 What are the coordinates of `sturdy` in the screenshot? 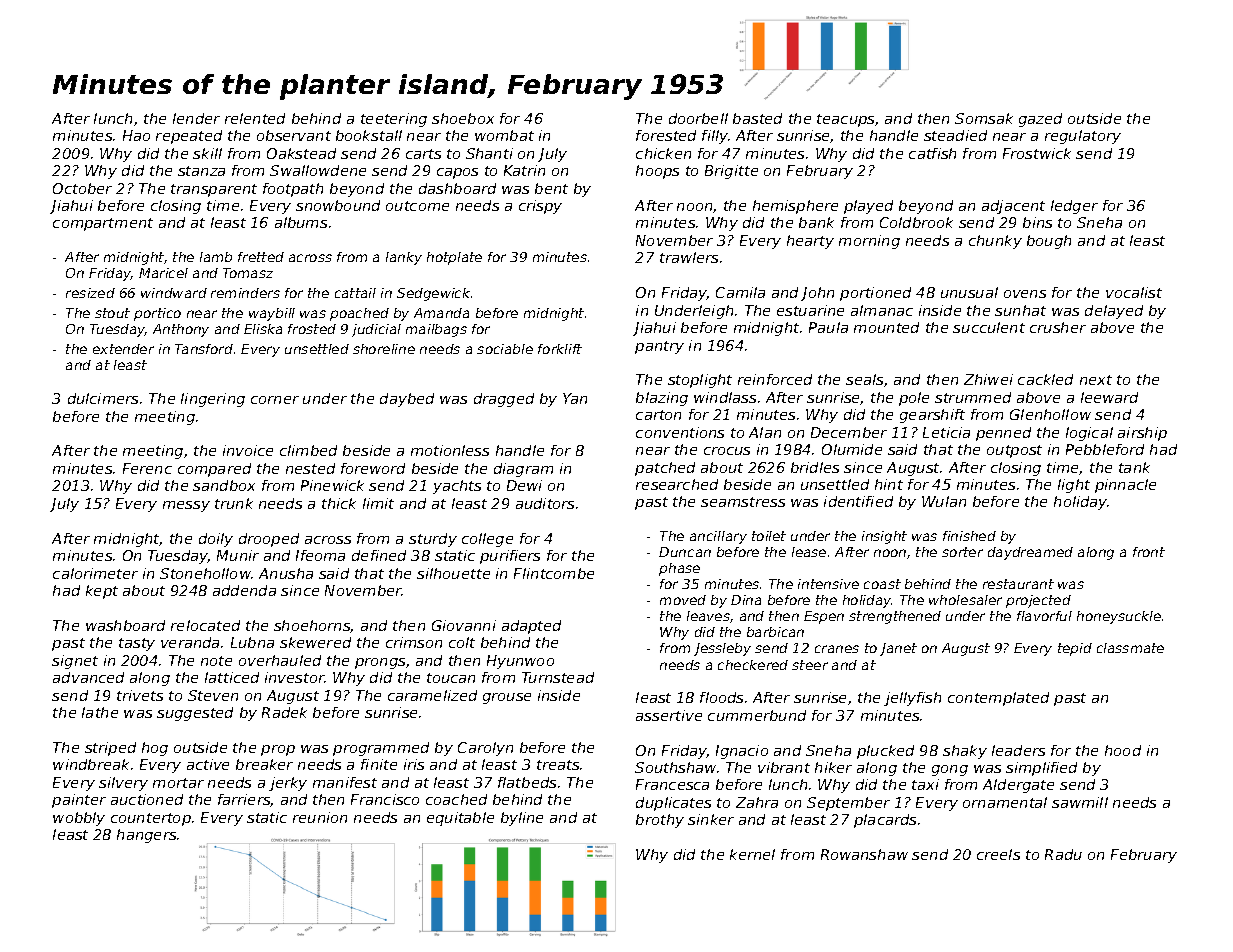 It's located at (433, 540).
